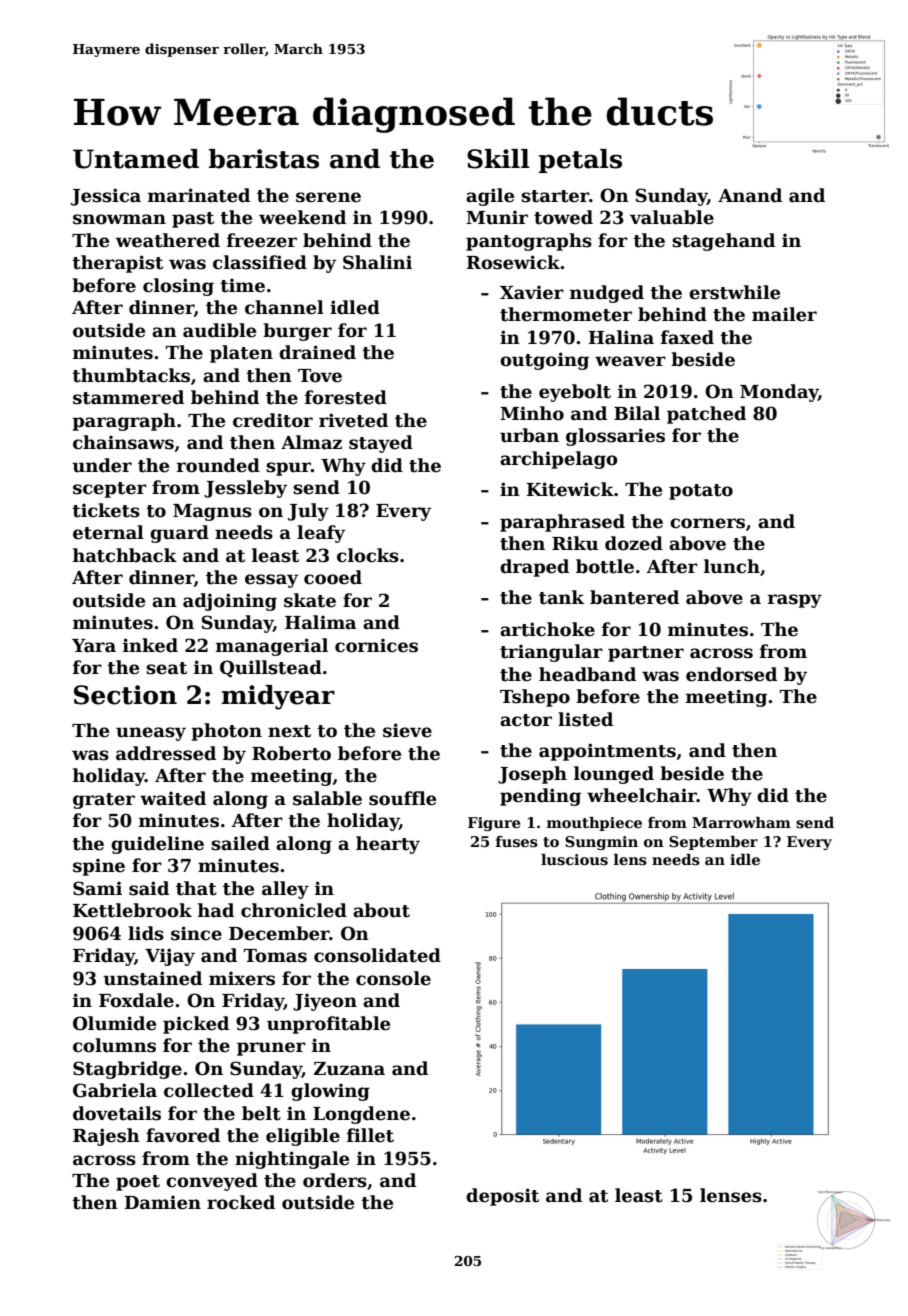 This document has width=908, height=1316. I want to click on Joseph, so click(532, 775).
